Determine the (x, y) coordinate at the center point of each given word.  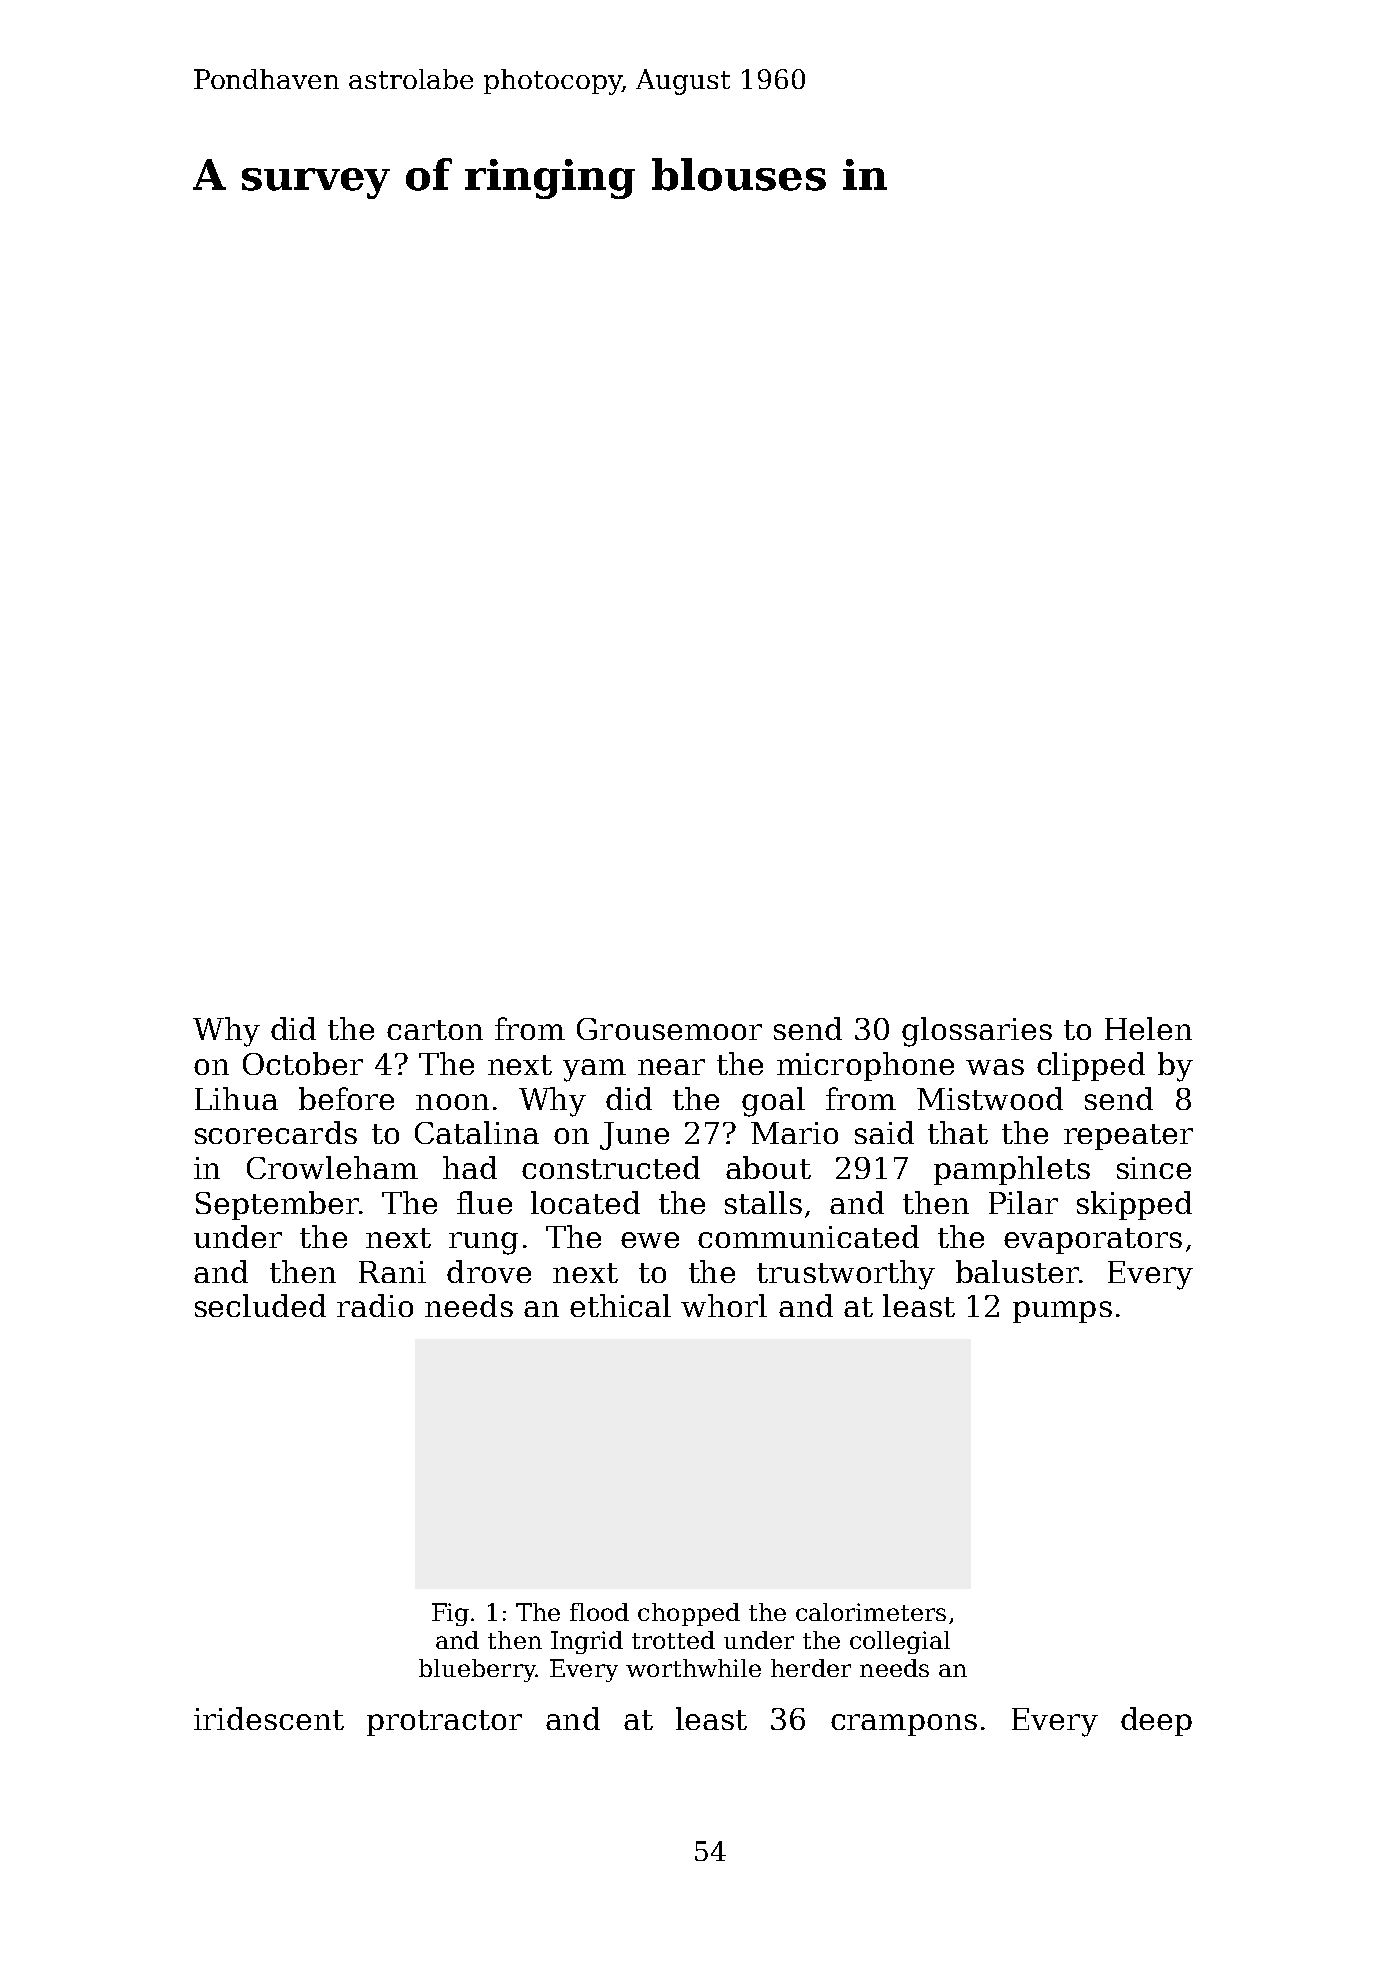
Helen (1148, 1028)
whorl (724, 1305)
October (303, 1063)
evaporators (1093, 1241)
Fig (450, 1614)
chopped (689, 1614)
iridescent (269, 1718)
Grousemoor (669, 1029)
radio (375, 1305)
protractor (444, 1723)
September (277, 1205)
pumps (1062, 1312)
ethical (620, 1305)
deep (1156, 1721)
